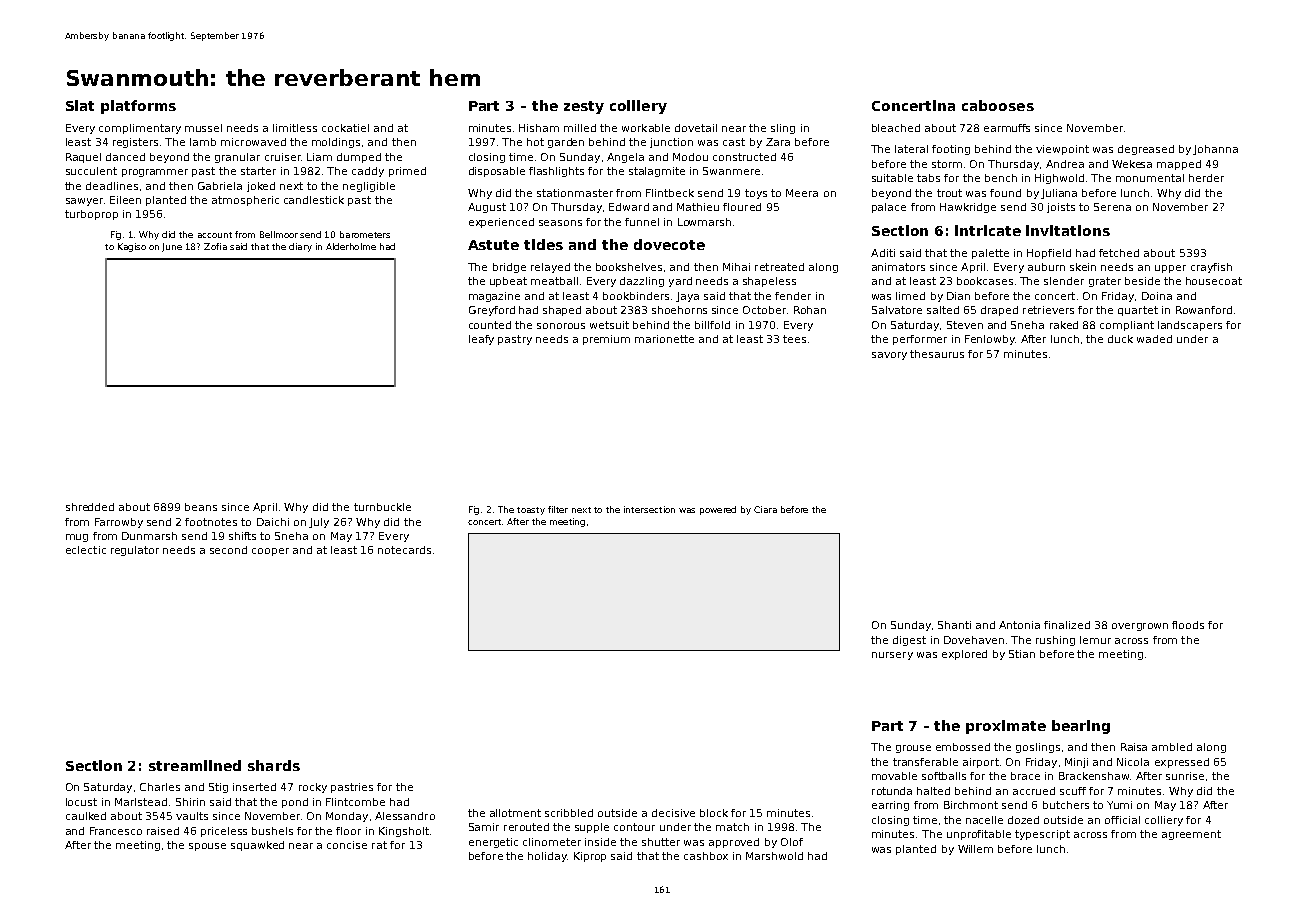 The image size is (1308, 924). I want to click on cockatiel, so click(345, 128).
